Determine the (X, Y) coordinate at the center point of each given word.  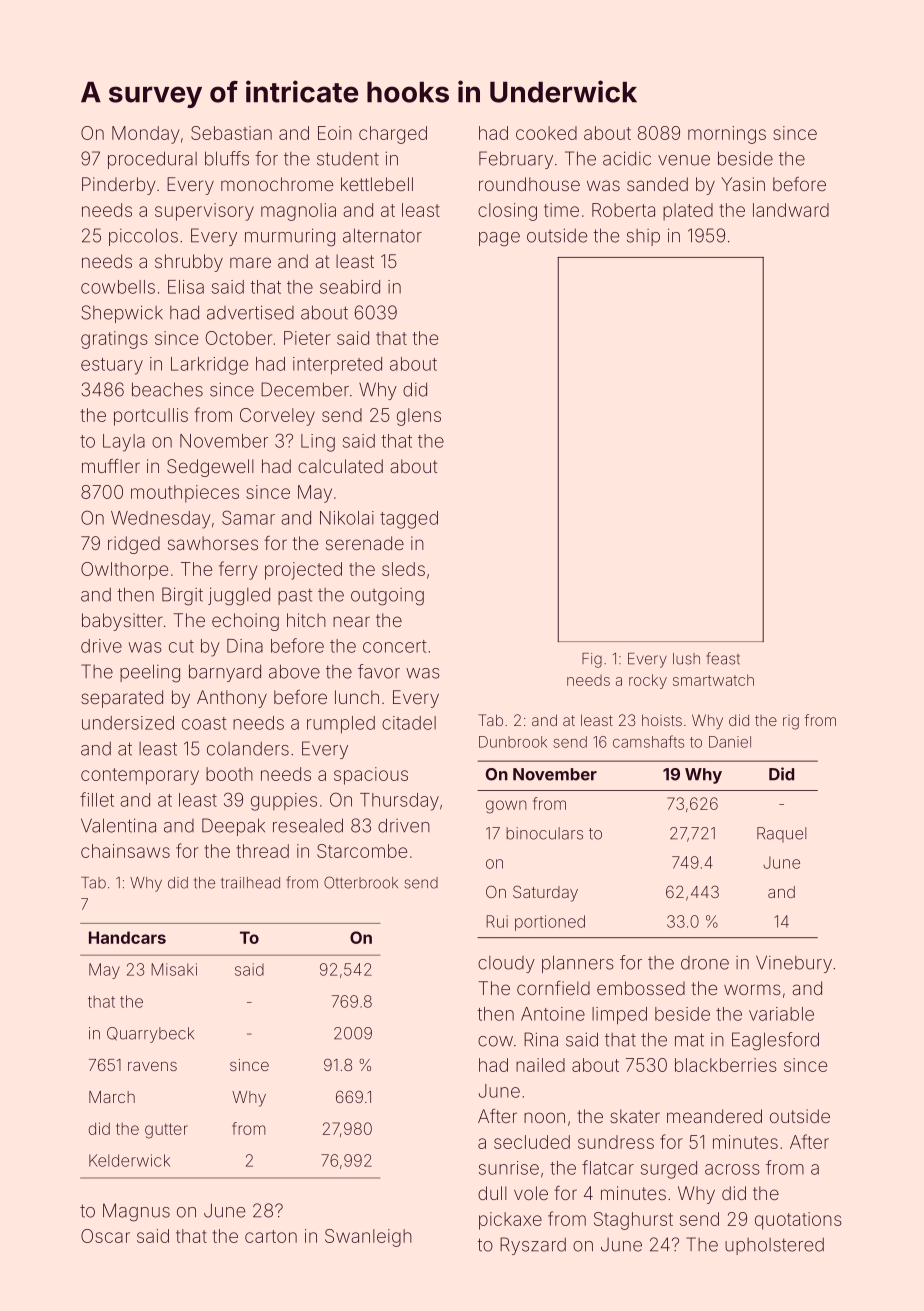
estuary (112, 366)
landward (791, 210)
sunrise (509, 1168)
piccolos (143, 237)
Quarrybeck (150, 1035)
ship (643, 237)
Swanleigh (368, 1238)
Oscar (105, 1236)
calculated (340, 466)
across (732, 1169)
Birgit (182, 596)
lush (686, 659)
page (499, 239)
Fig (592, 660)
